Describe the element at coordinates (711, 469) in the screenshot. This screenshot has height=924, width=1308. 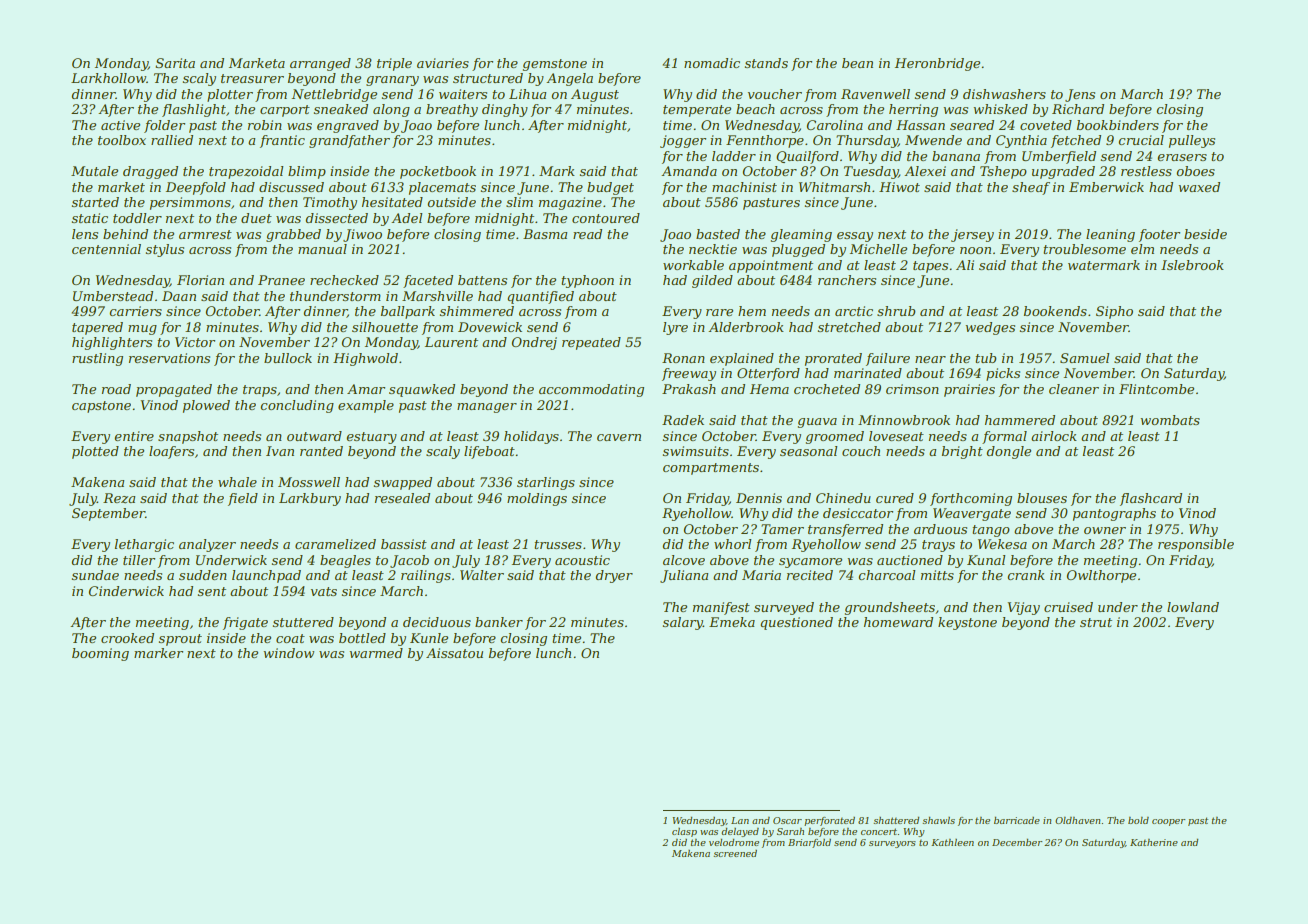
I see `compartments` at that location.
